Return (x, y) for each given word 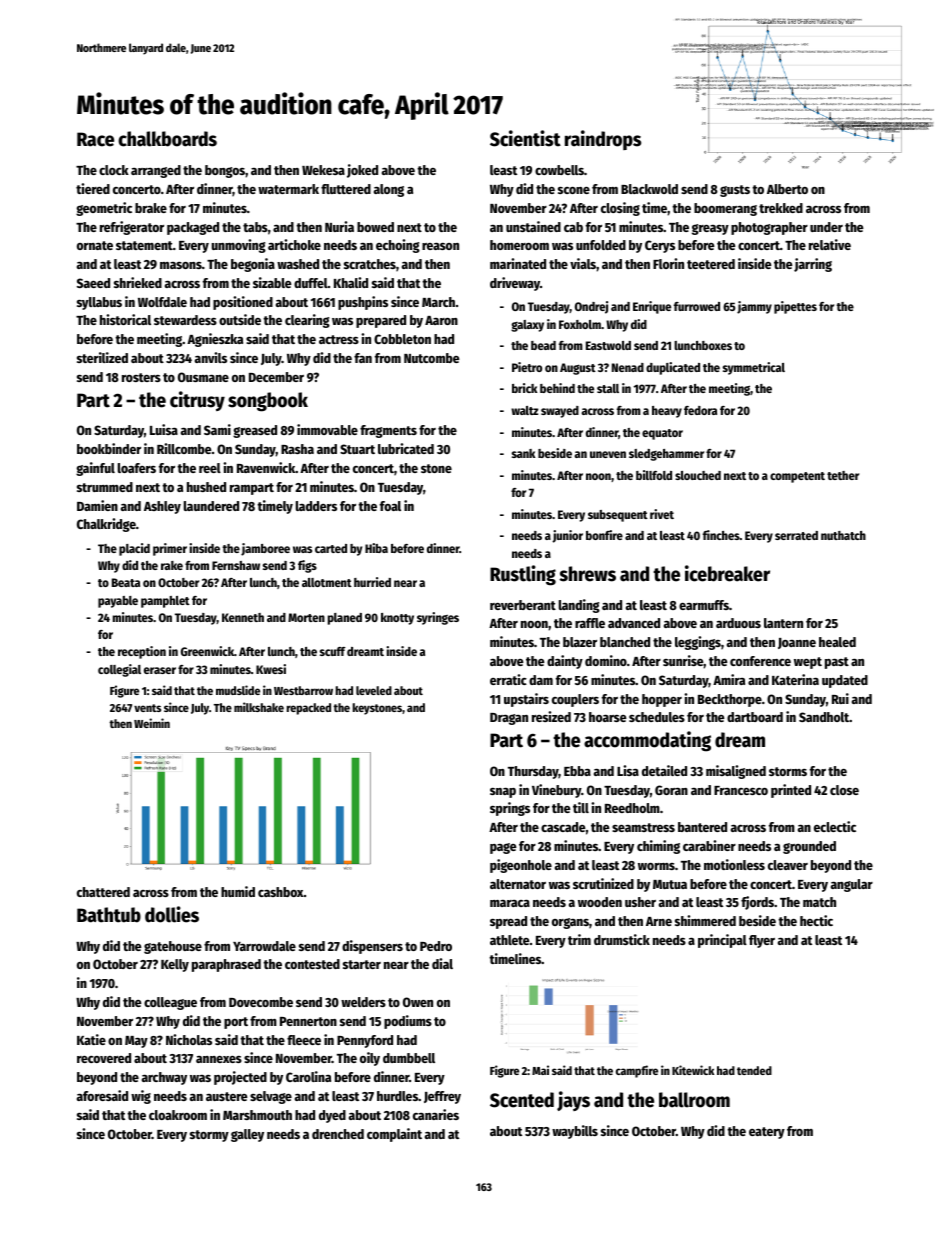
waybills (575, 1132)
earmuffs (704, 605)
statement (144, 245)
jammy (754, 307)
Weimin (152, 723)
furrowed (697, 306)
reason (440, 246)
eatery (767, 1133)
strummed (105, 487)
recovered (104, 1058)
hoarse (608, 717)
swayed (560, 412)
